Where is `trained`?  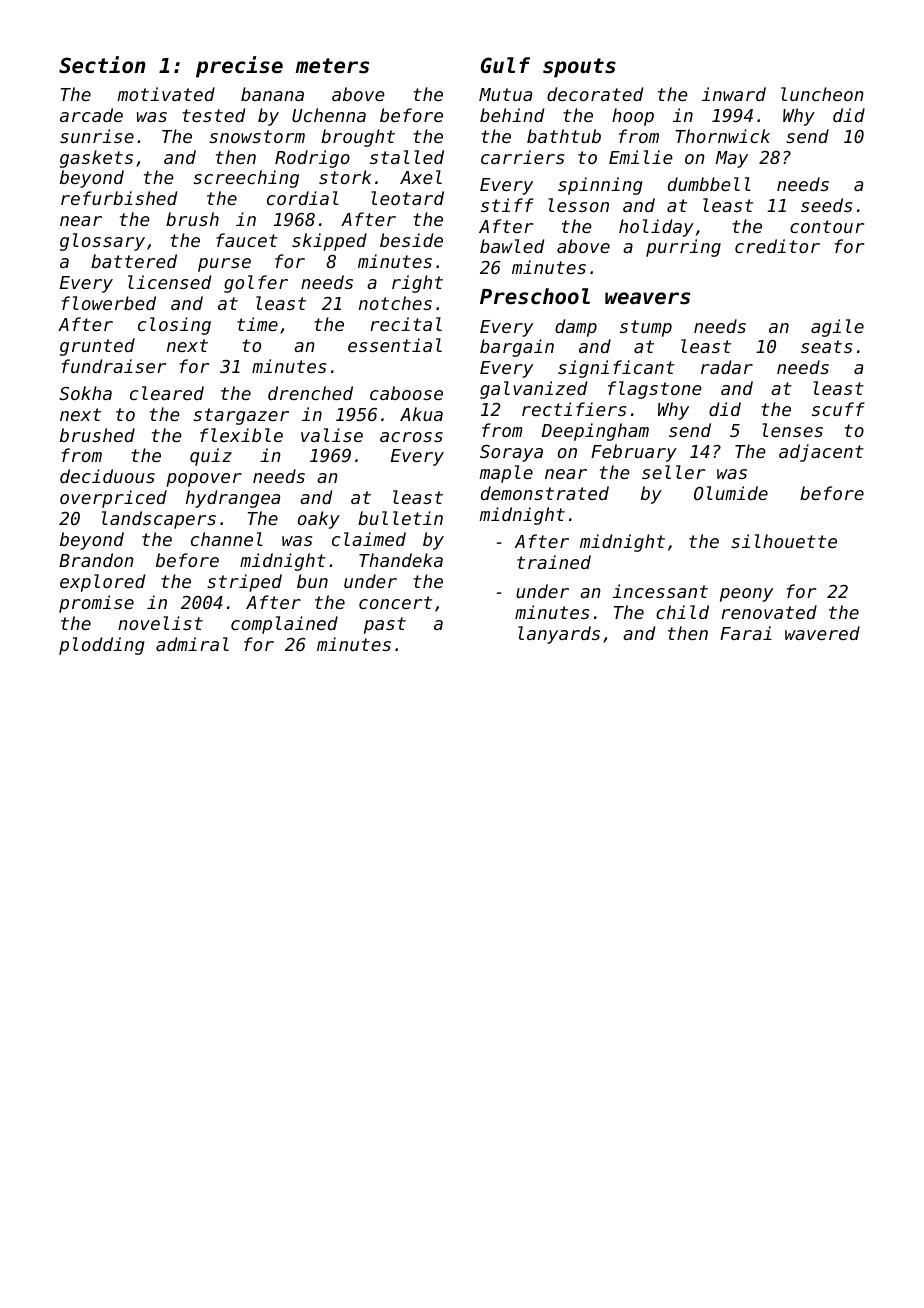
trained is located at coordinates (554, 562).
